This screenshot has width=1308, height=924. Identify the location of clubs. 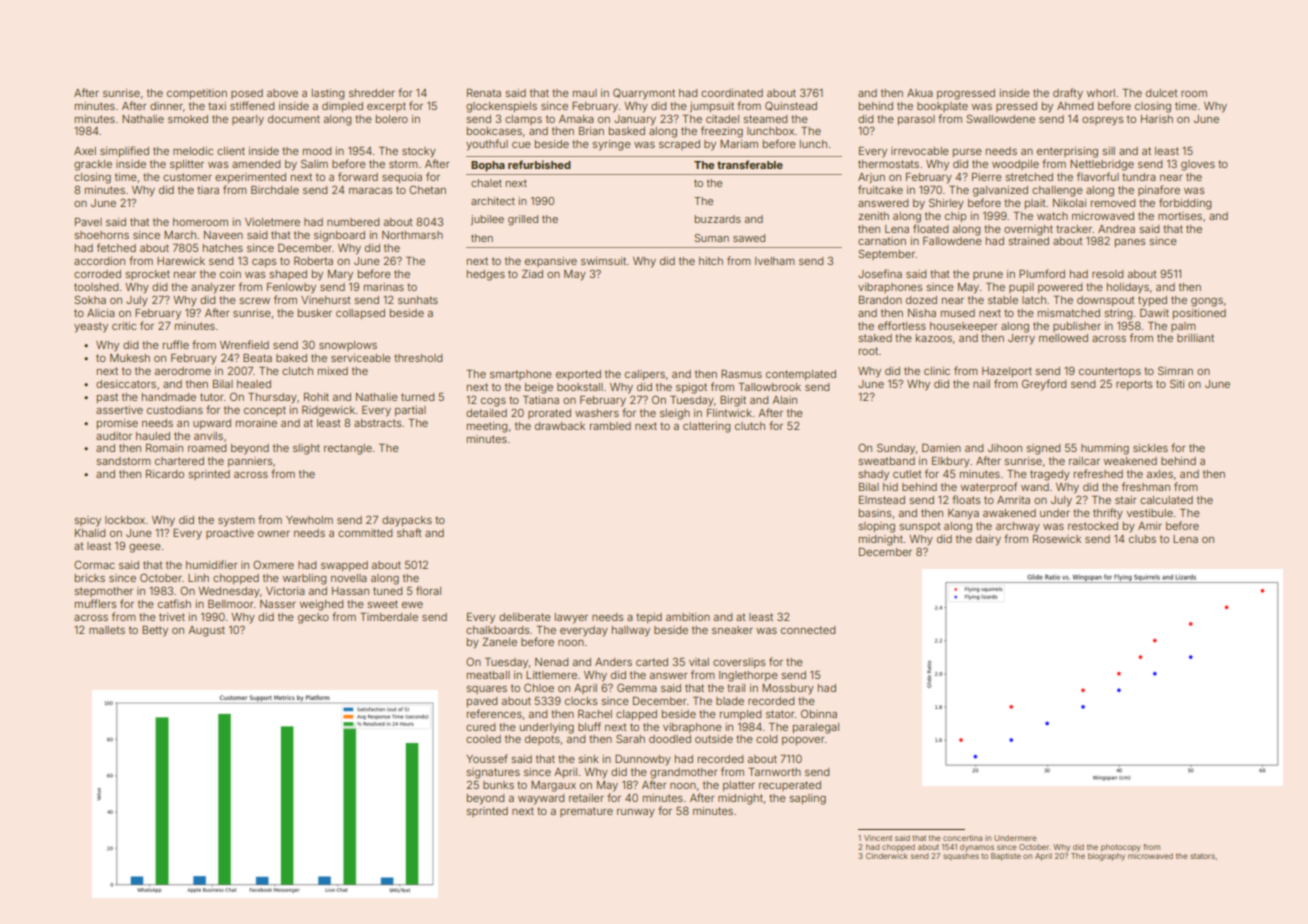
(1142, 539).
